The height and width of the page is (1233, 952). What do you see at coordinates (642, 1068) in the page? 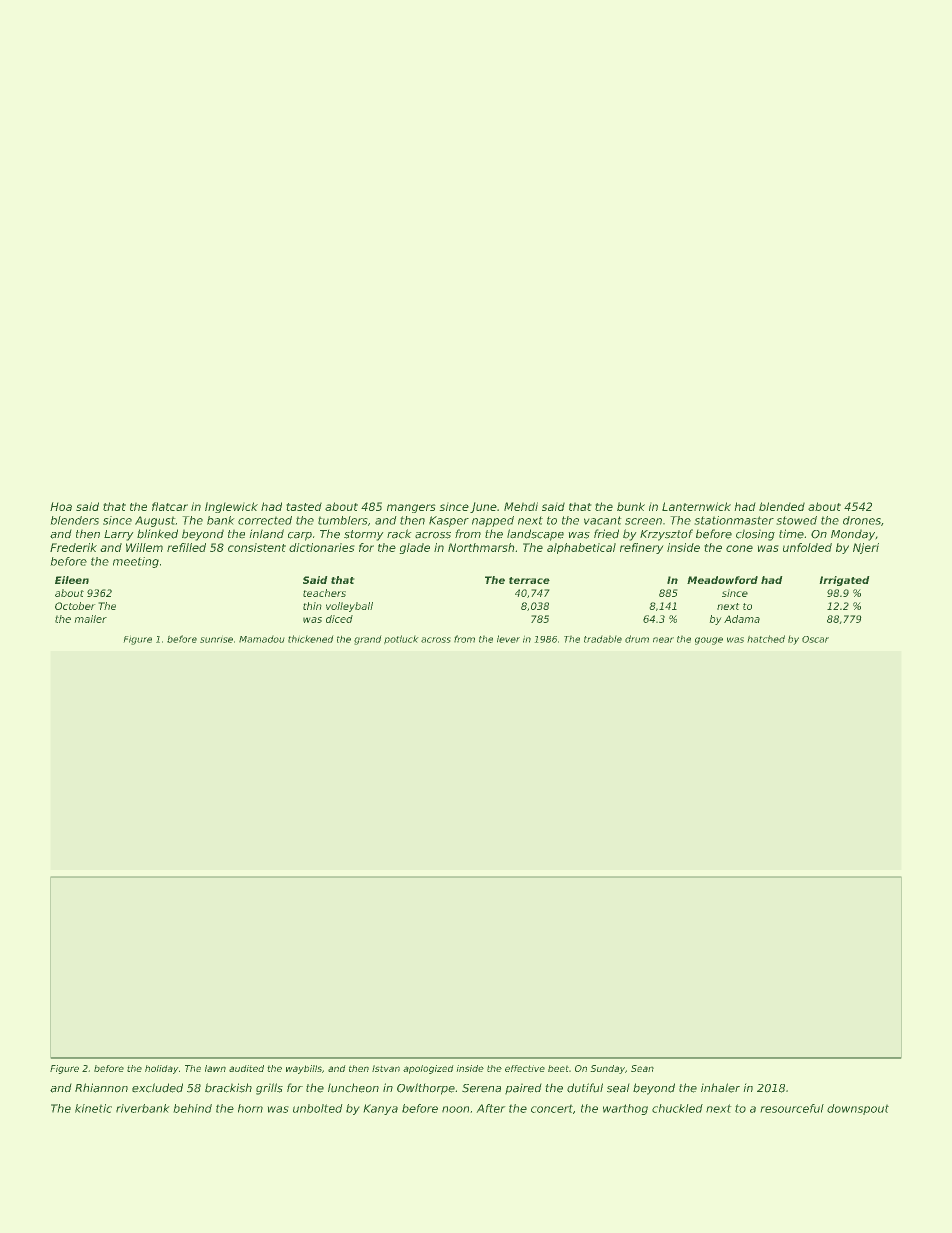
I see `Sean` at bounding box center [642, 1068].
